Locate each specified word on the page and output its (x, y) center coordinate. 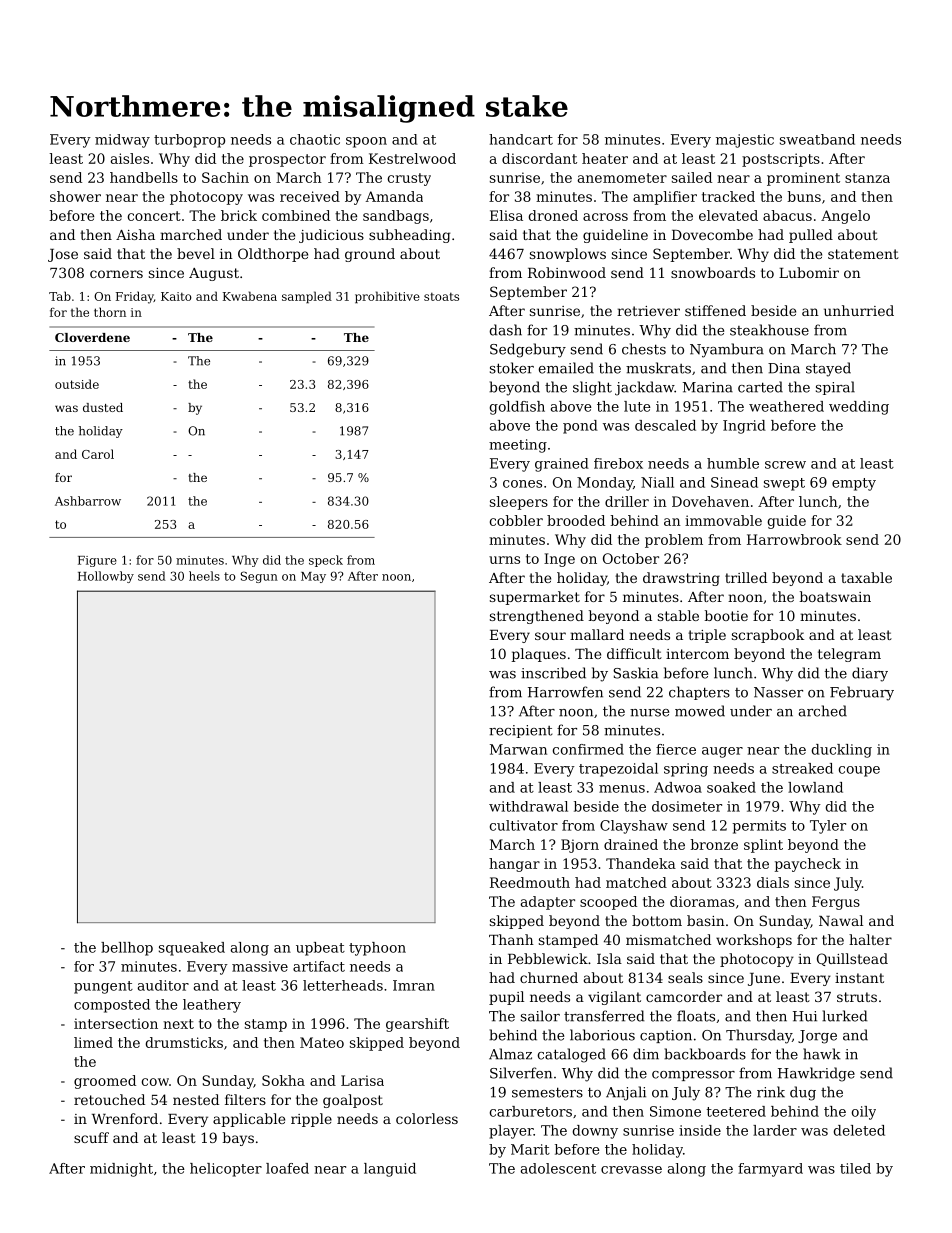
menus (622, 789)
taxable (866, 577)
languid (390, 1170)
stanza (867, 178)
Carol (98, 454)
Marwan (518, 749)
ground (370, 255)
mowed (700, 711)
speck (326, 561)
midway (122, 141)
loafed (287, 1168)
